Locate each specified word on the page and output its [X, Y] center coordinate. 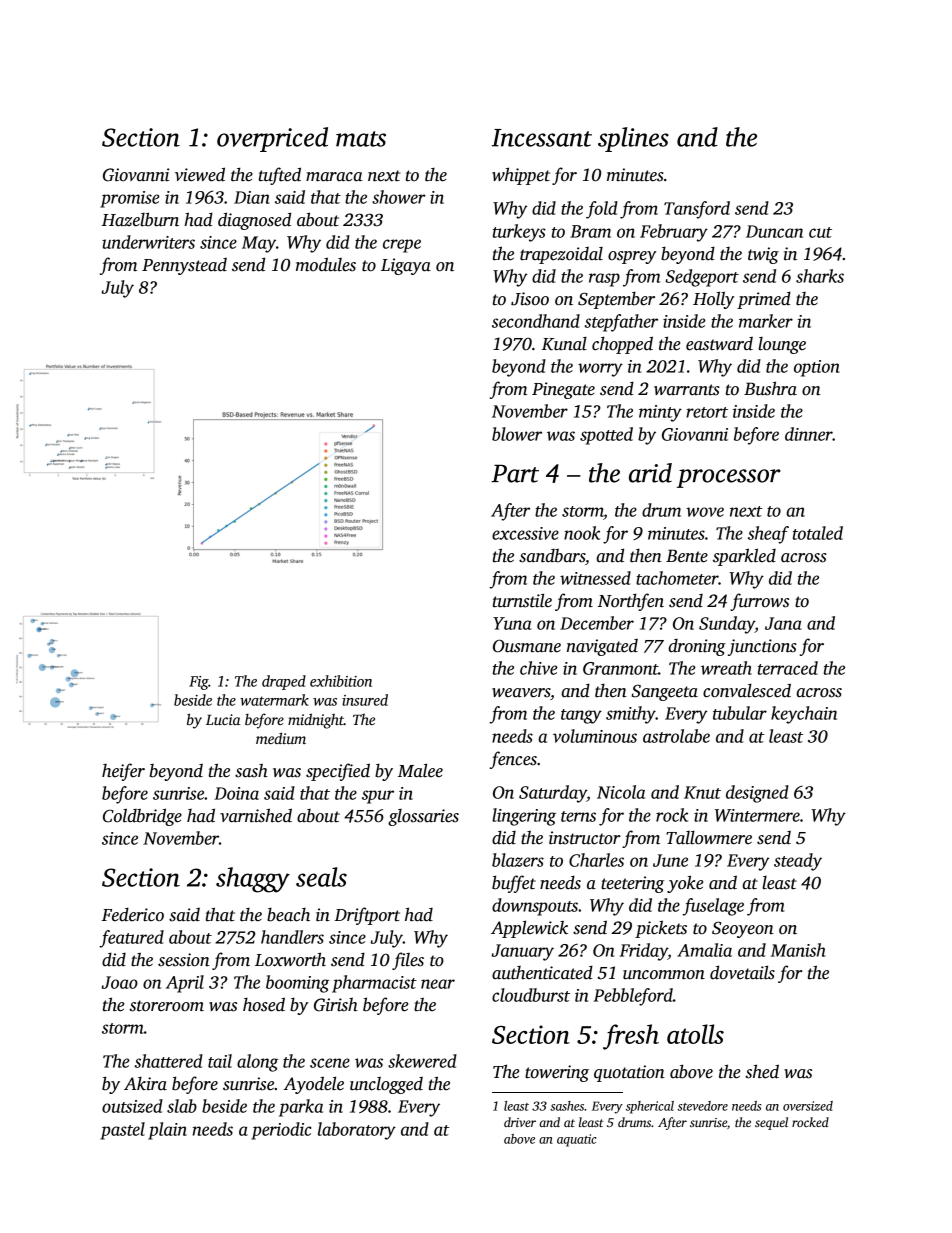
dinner [809, 434]
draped [284, 682]
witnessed [595, 578]
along [257, 1063]
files [408, 961]
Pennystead [184, 266]
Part [515, 474]
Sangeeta [665, 692]
